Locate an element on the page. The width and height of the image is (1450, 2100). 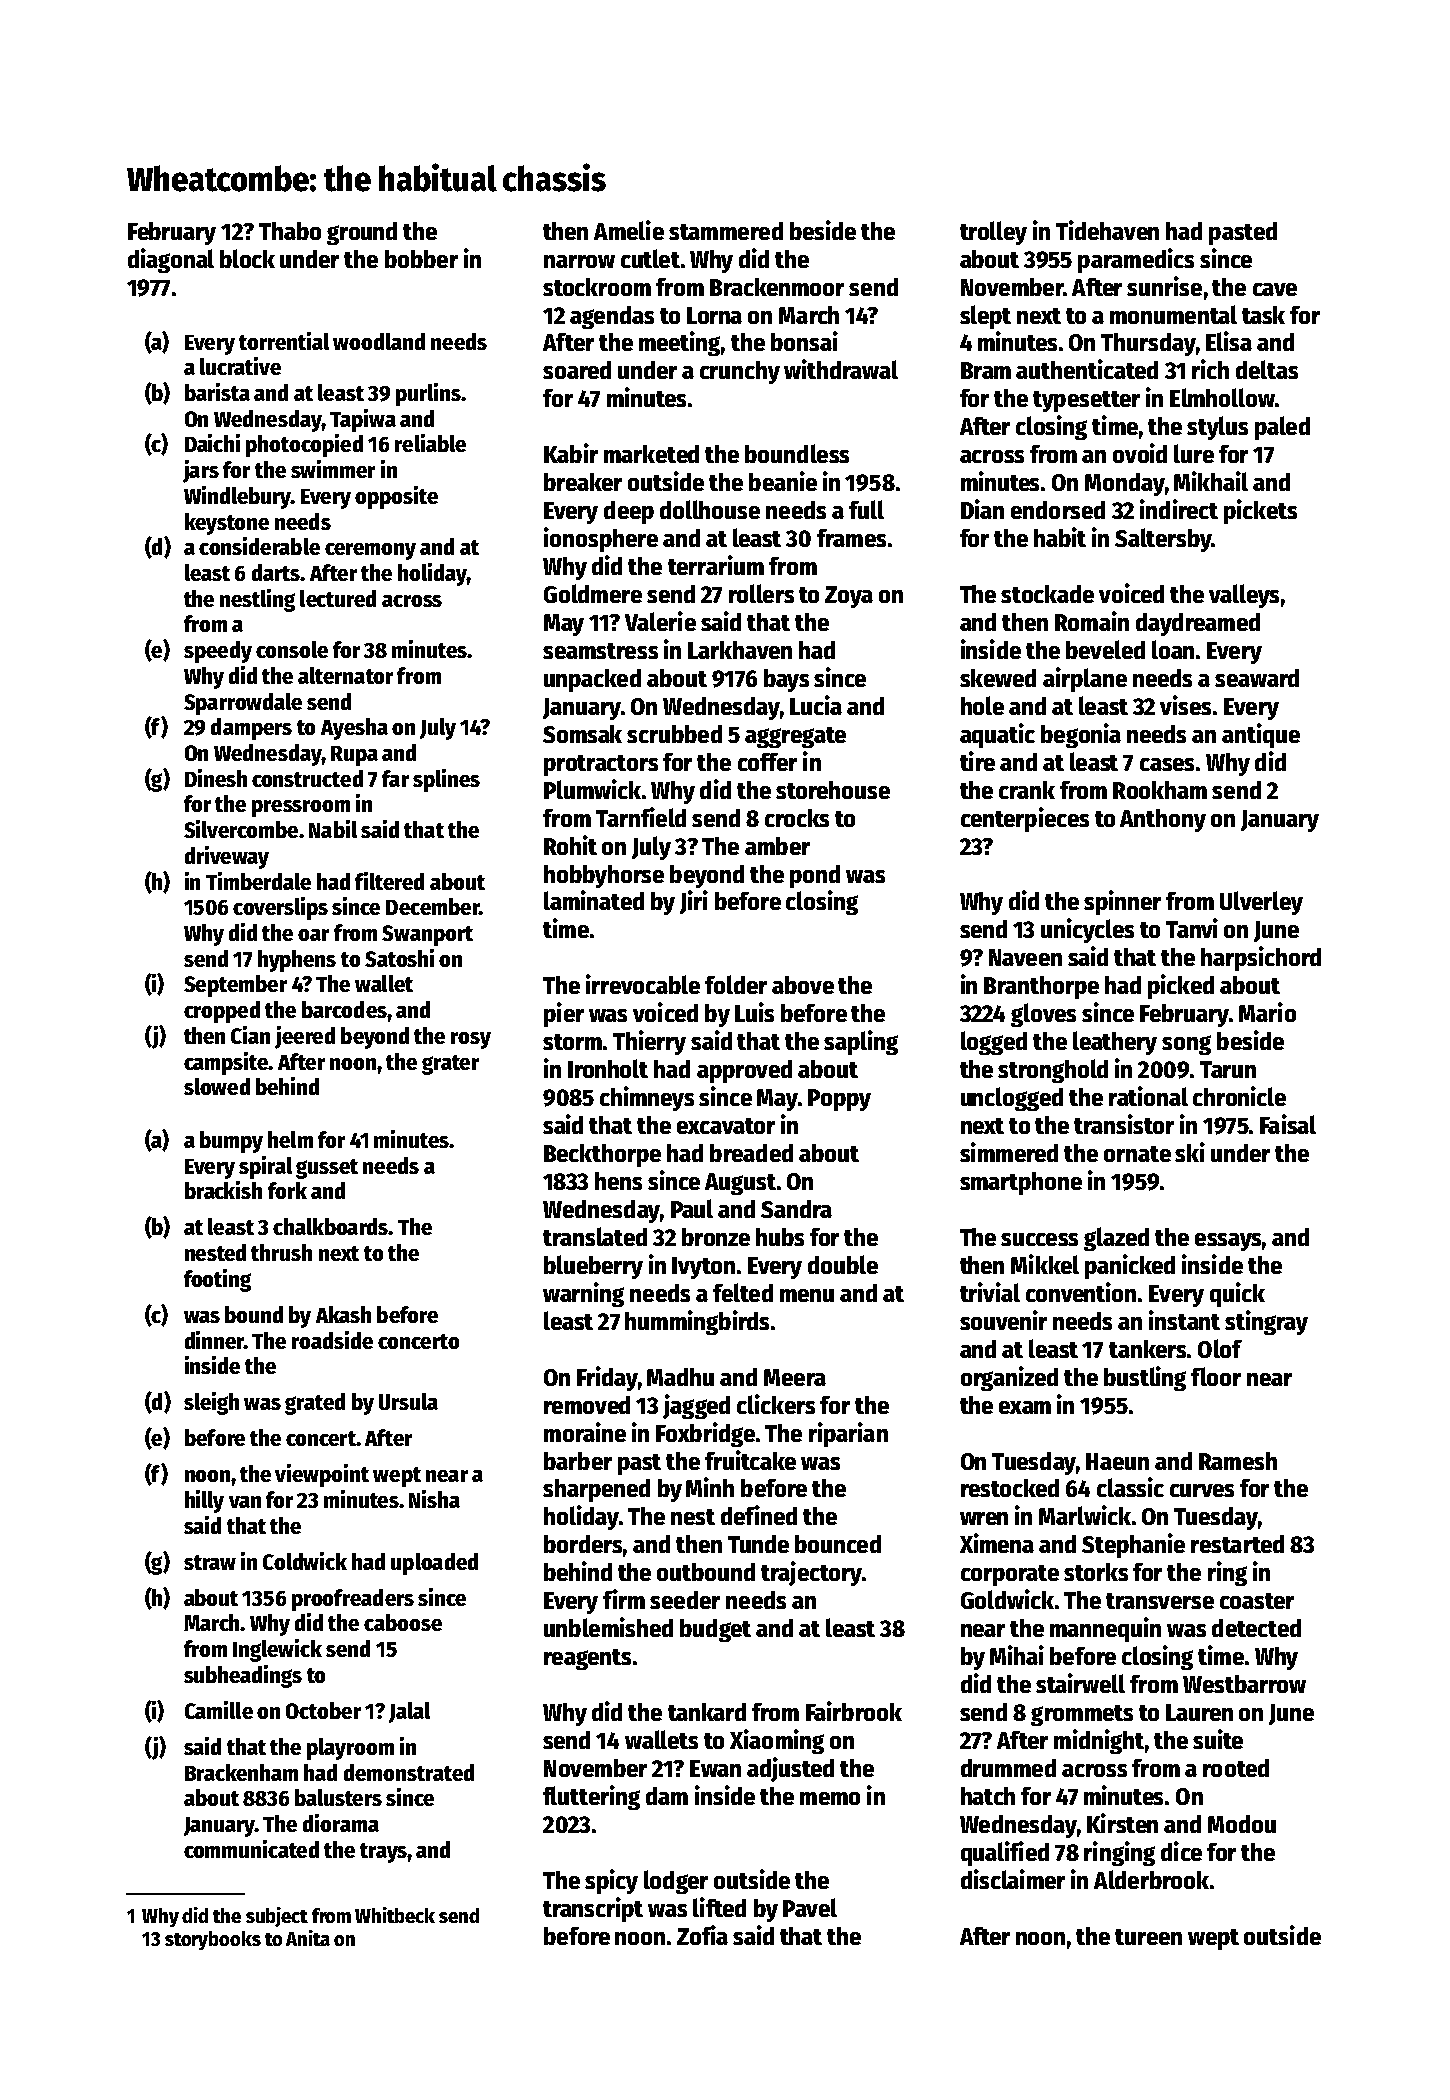
Thabo is located at coordinates (290, 231).
